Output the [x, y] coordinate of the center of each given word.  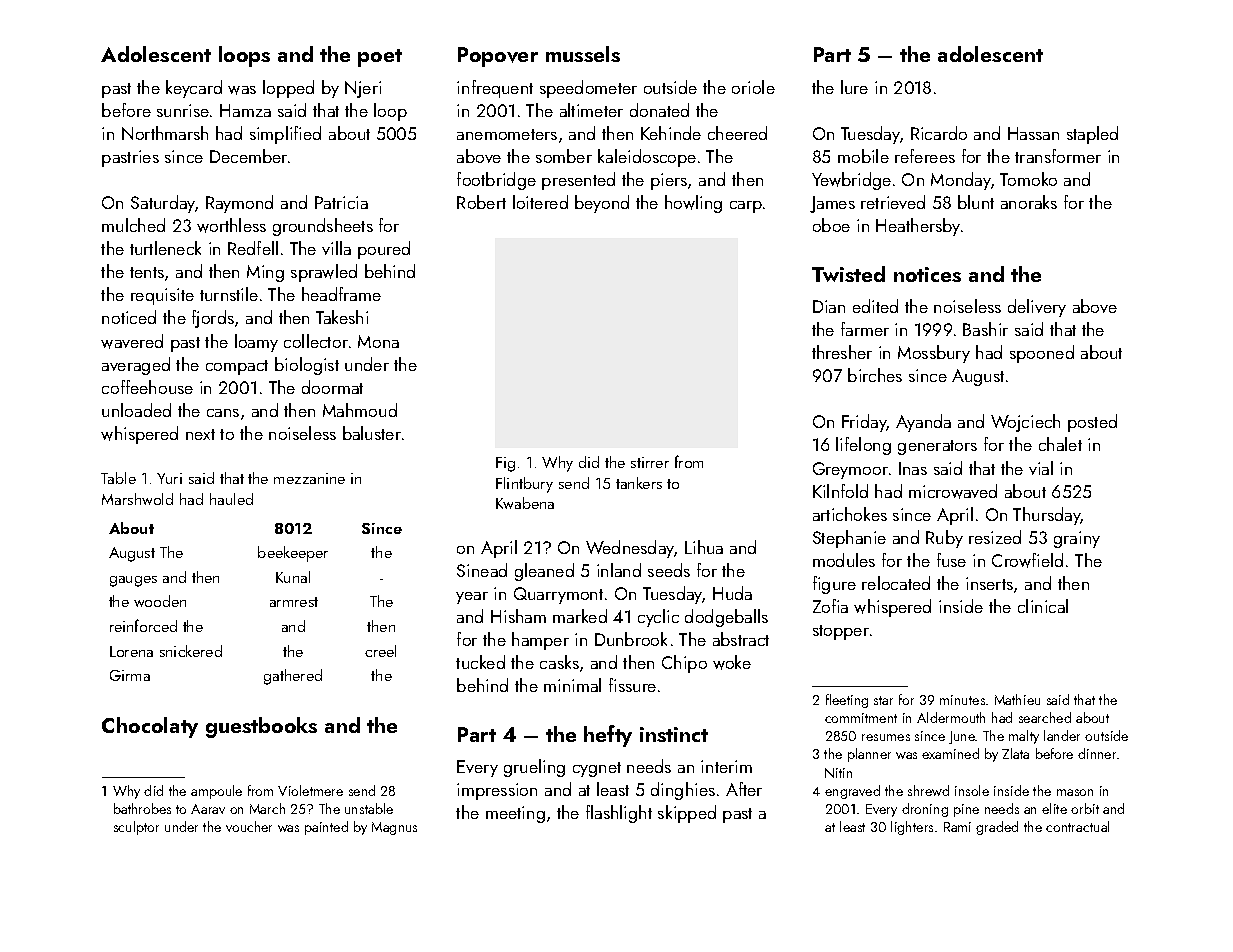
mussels [583, 54]
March [267, 808]
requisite [162, 296]
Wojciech [1025, 423]
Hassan [1033, 133]
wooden [160, 601]
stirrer [650, 462]
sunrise [183, 110]
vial [1041, 468]
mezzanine [309, 478]
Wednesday [630, 549]
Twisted [848, 274]
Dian [829, 306]
